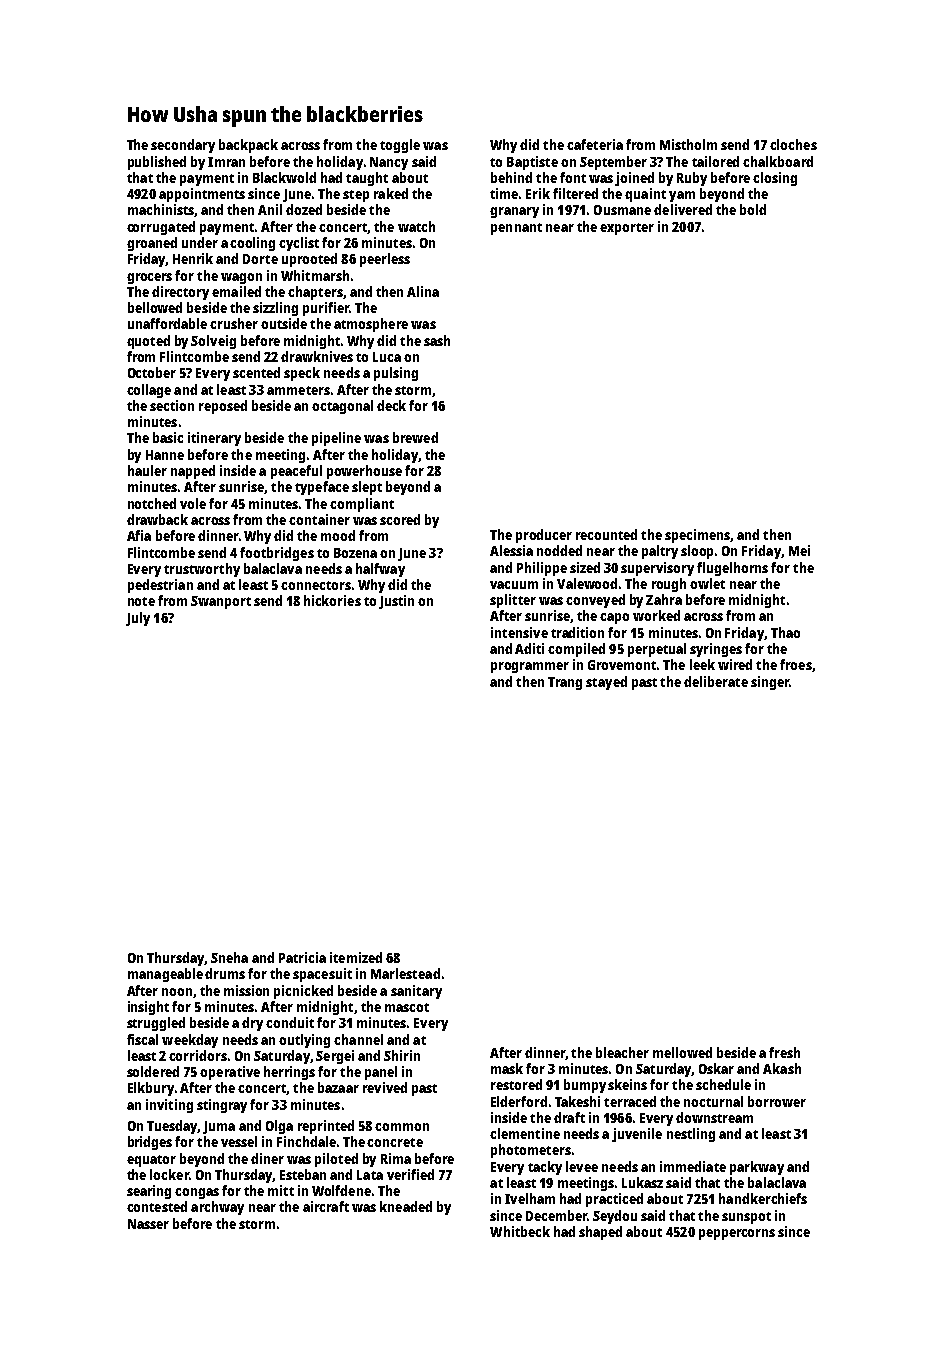  What do you see at coordinates (697, 536) in the image?
I see `specimens` at bounding box center [697, 536].
